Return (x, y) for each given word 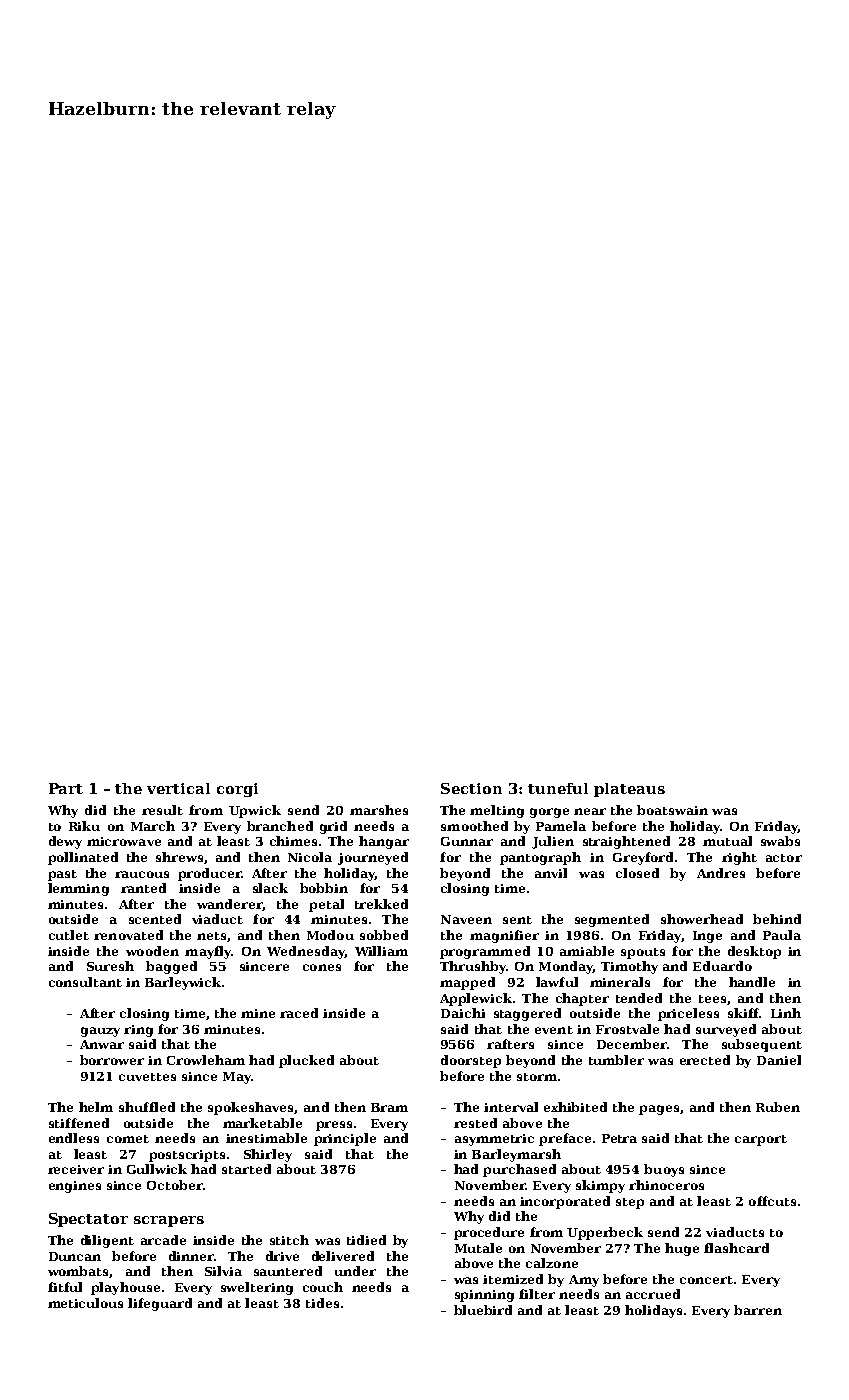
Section (471, 788)
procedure (489, 1233)
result (162, 810)
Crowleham (206, 1060)
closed (637, 873)
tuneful (558, 788)
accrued (653, 1294)
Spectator (88, 1220)
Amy (584, 1281)
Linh (786, 1013)
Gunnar (467, 841)
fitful (65, 1287)
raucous (142, 874)
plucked (306, 1061)
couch (323, 1287)
